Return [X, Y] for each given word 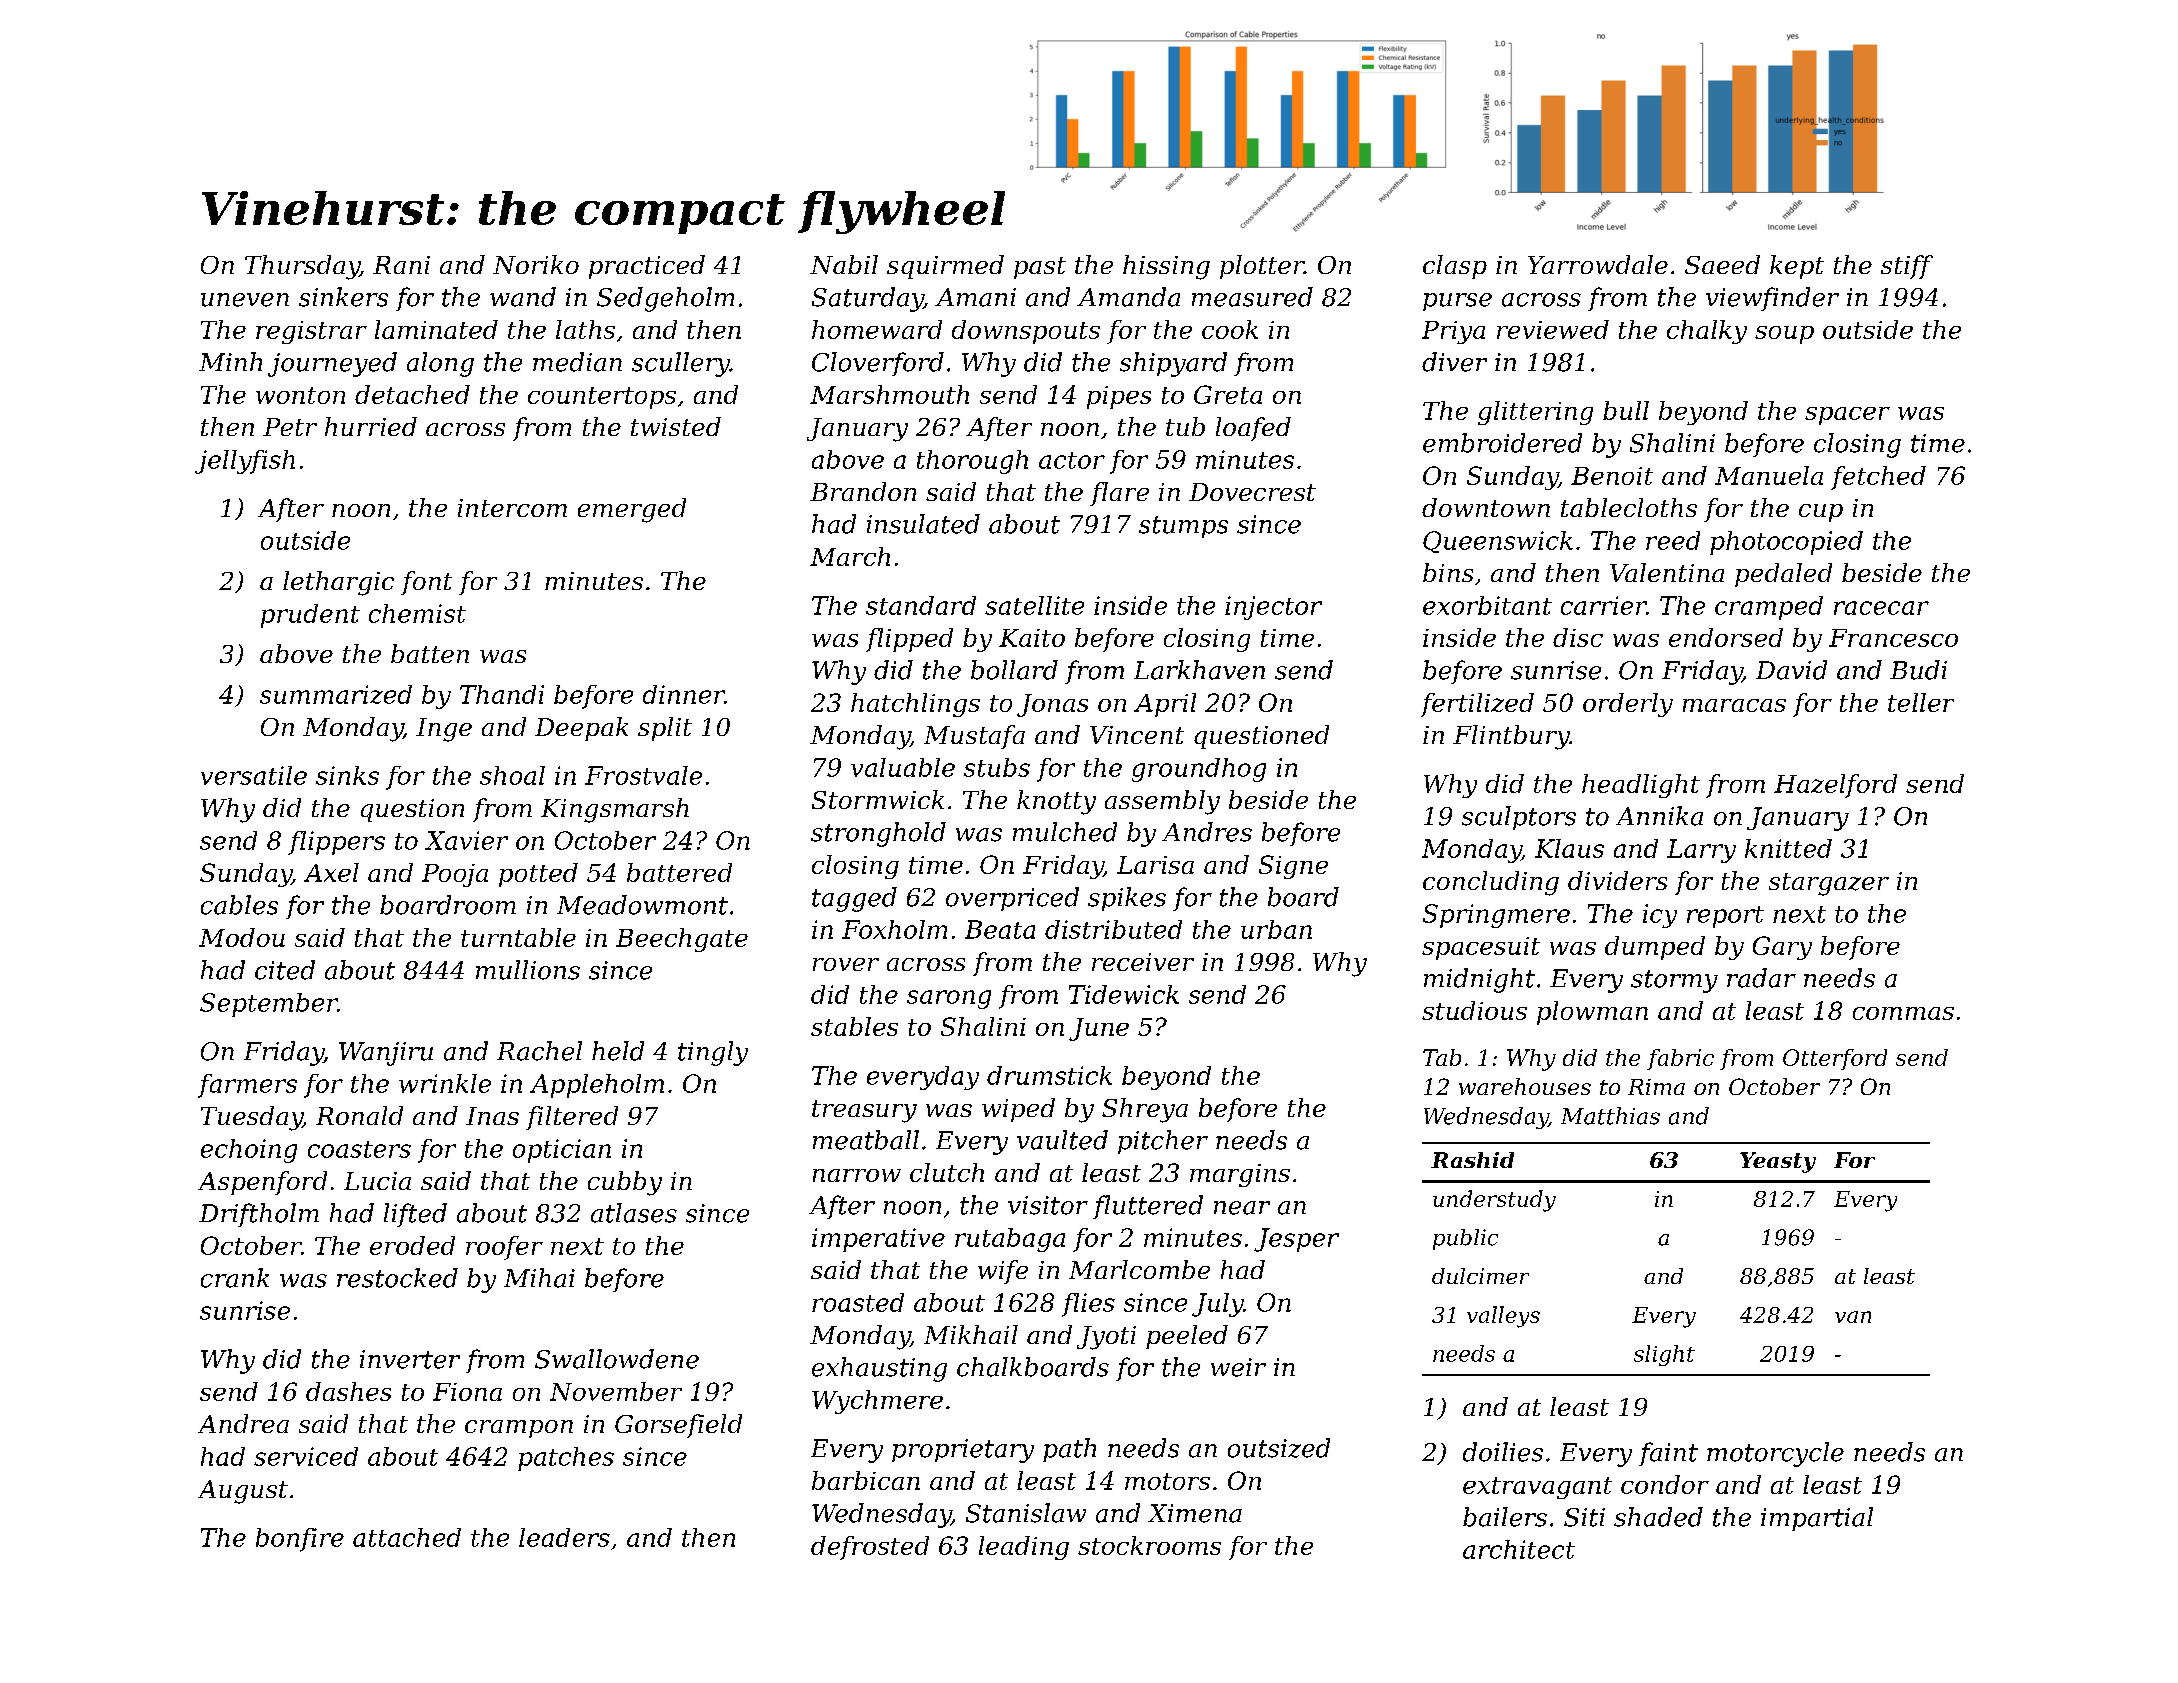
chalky [1707, 332]
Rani [401, 265]
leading [1024, 1548]
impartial [1817, 1519]
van [1853, 1317]
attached [407, 1537]
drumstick [1049, 1075]
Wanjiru [386, 1054]
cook [1230, 329]
